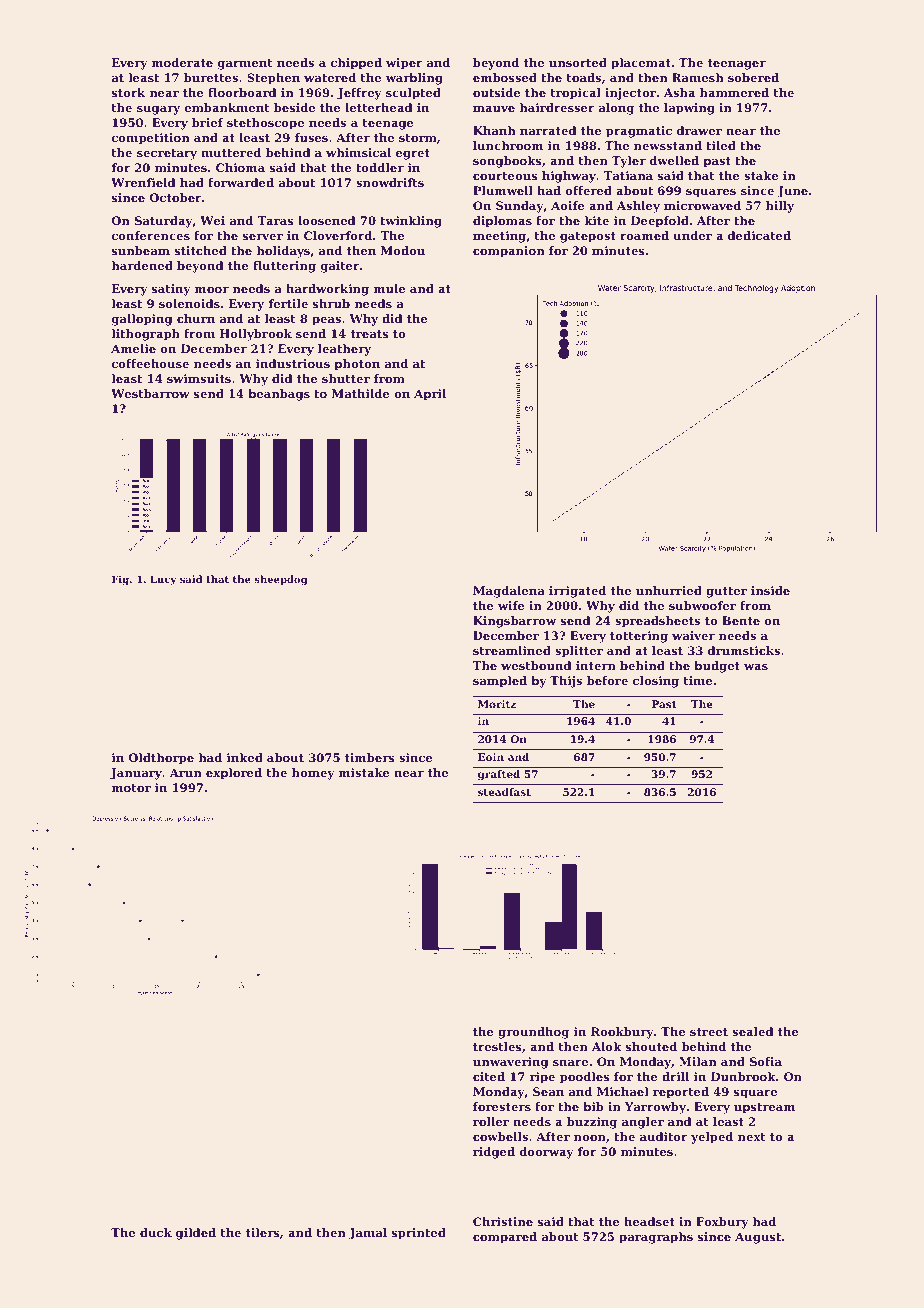  Describe the element at coordinates (507, 162) in the document. I see `songbooks` at that location.
